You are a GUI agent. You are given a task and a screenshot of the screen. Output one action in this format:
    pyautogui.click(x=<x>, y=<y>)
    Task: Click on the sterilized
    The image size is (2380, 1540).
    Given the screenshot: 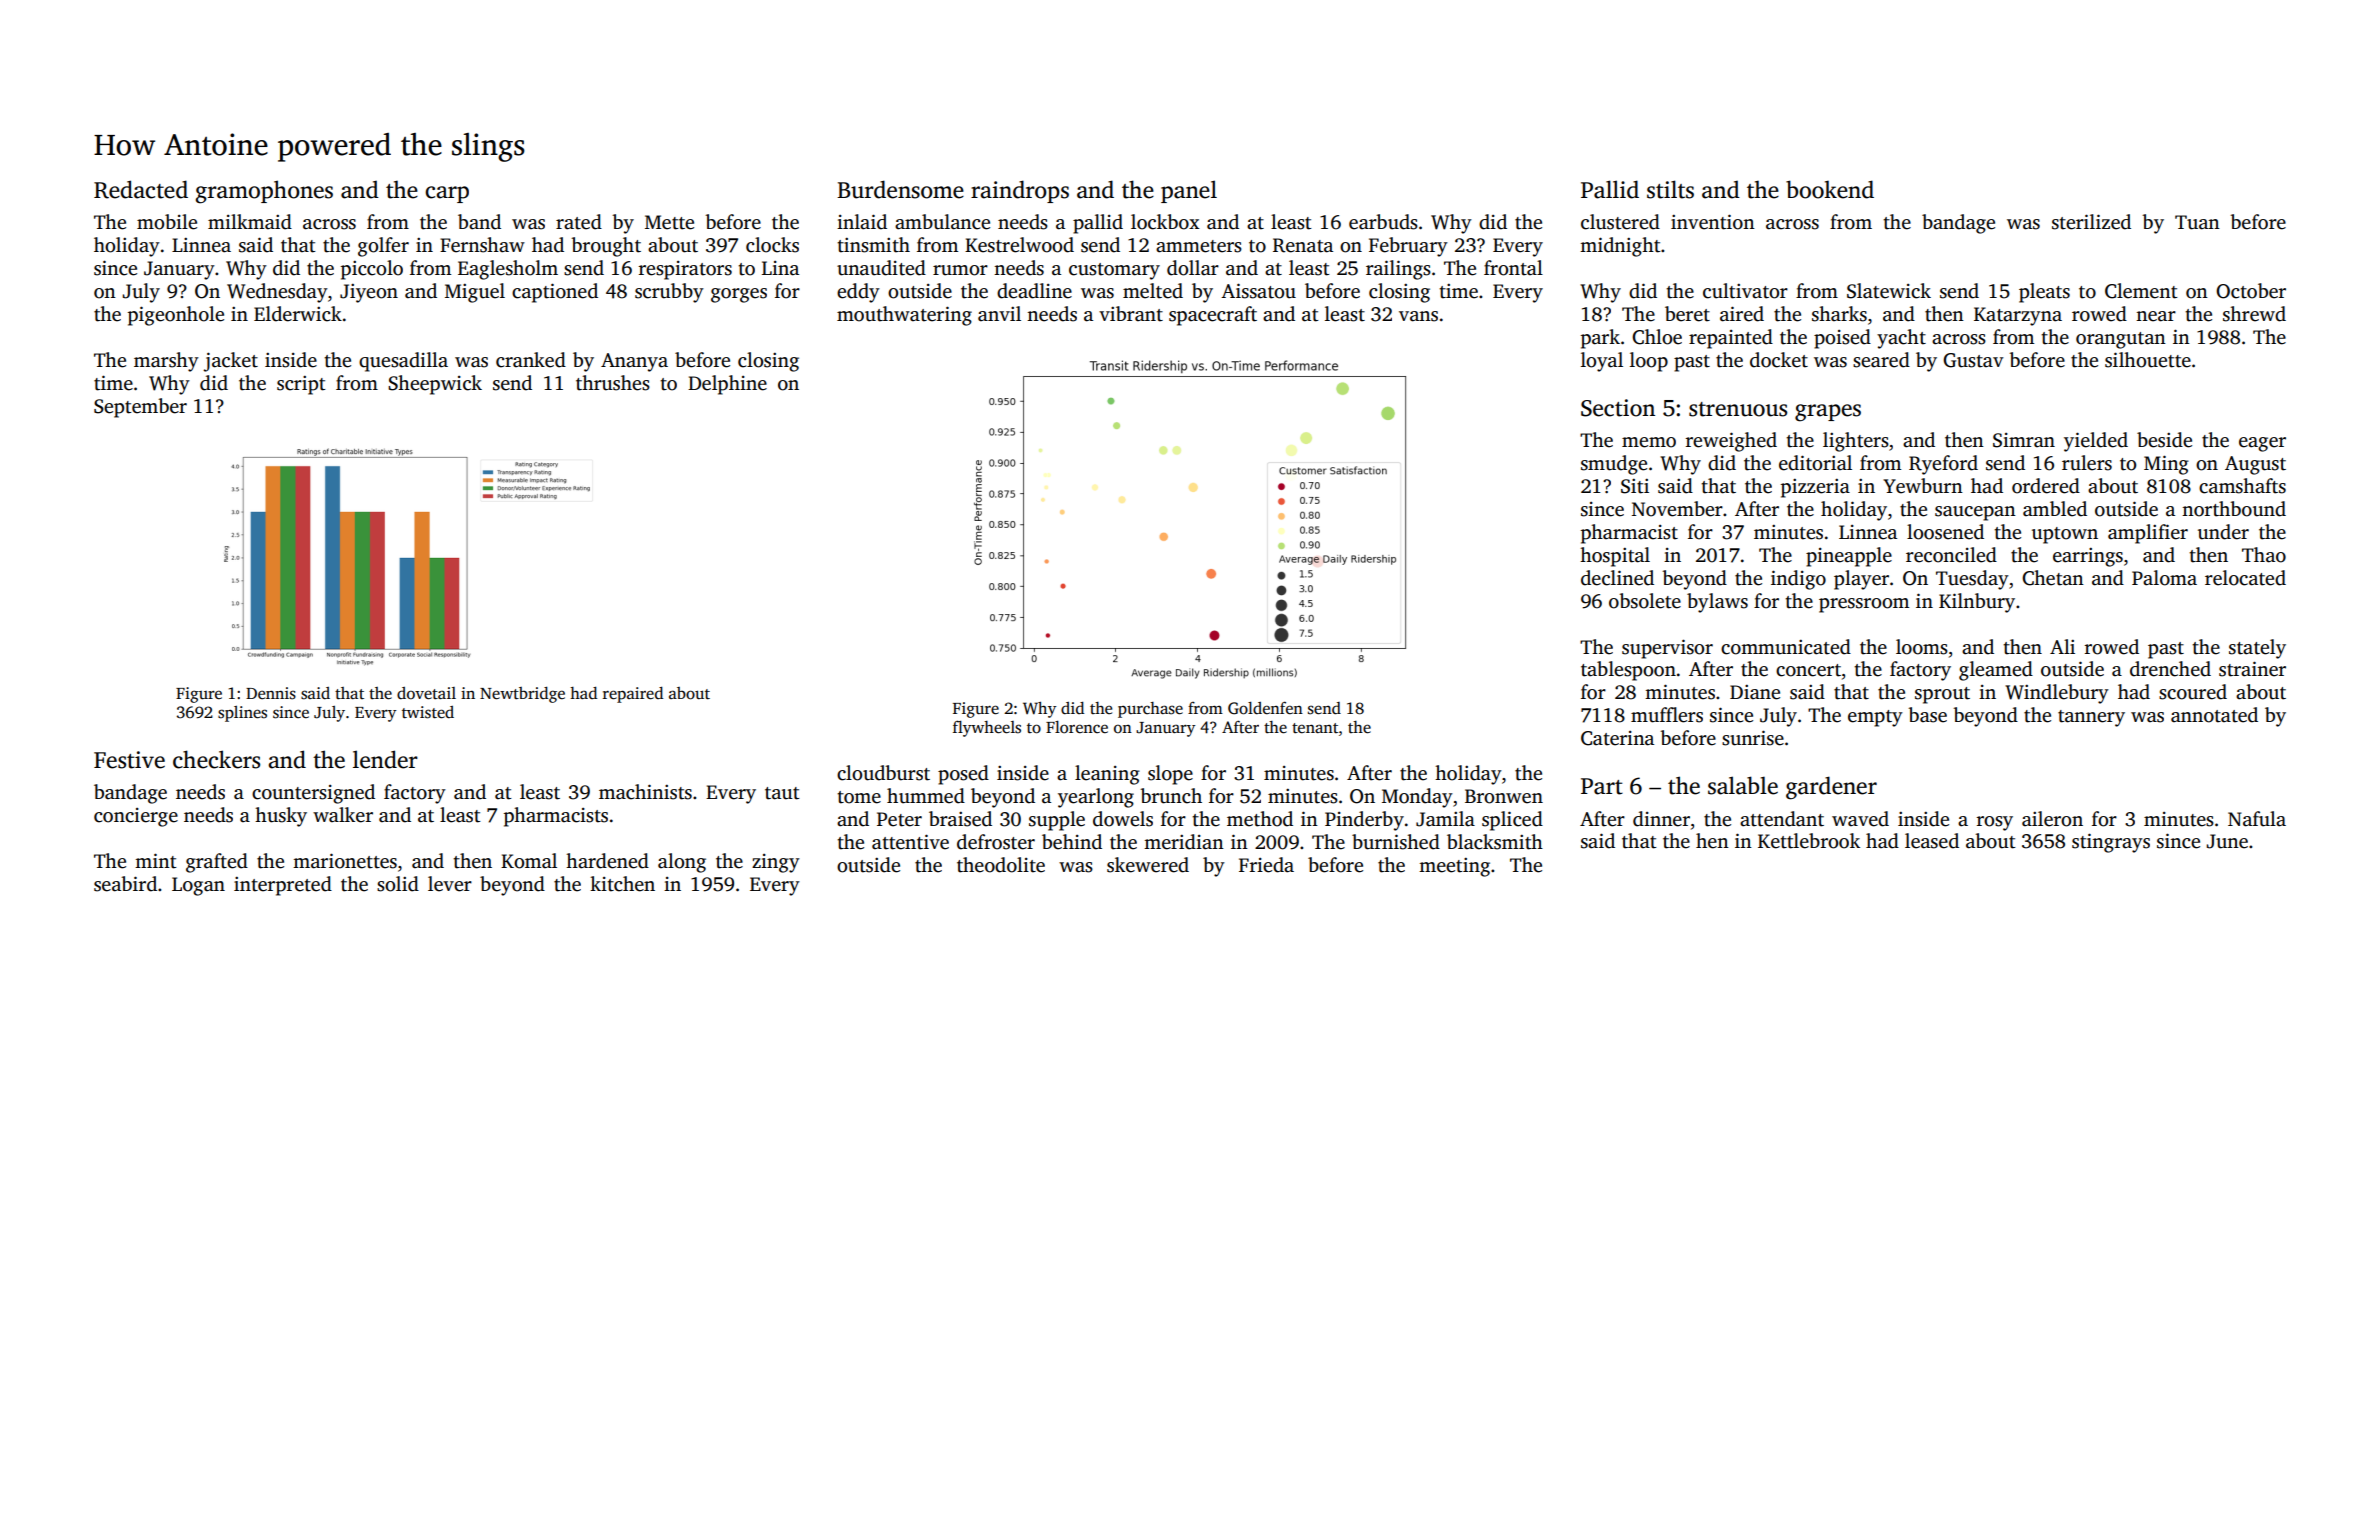 What is the action you would take?
    pyautogui.click(x=2091, y=222)
